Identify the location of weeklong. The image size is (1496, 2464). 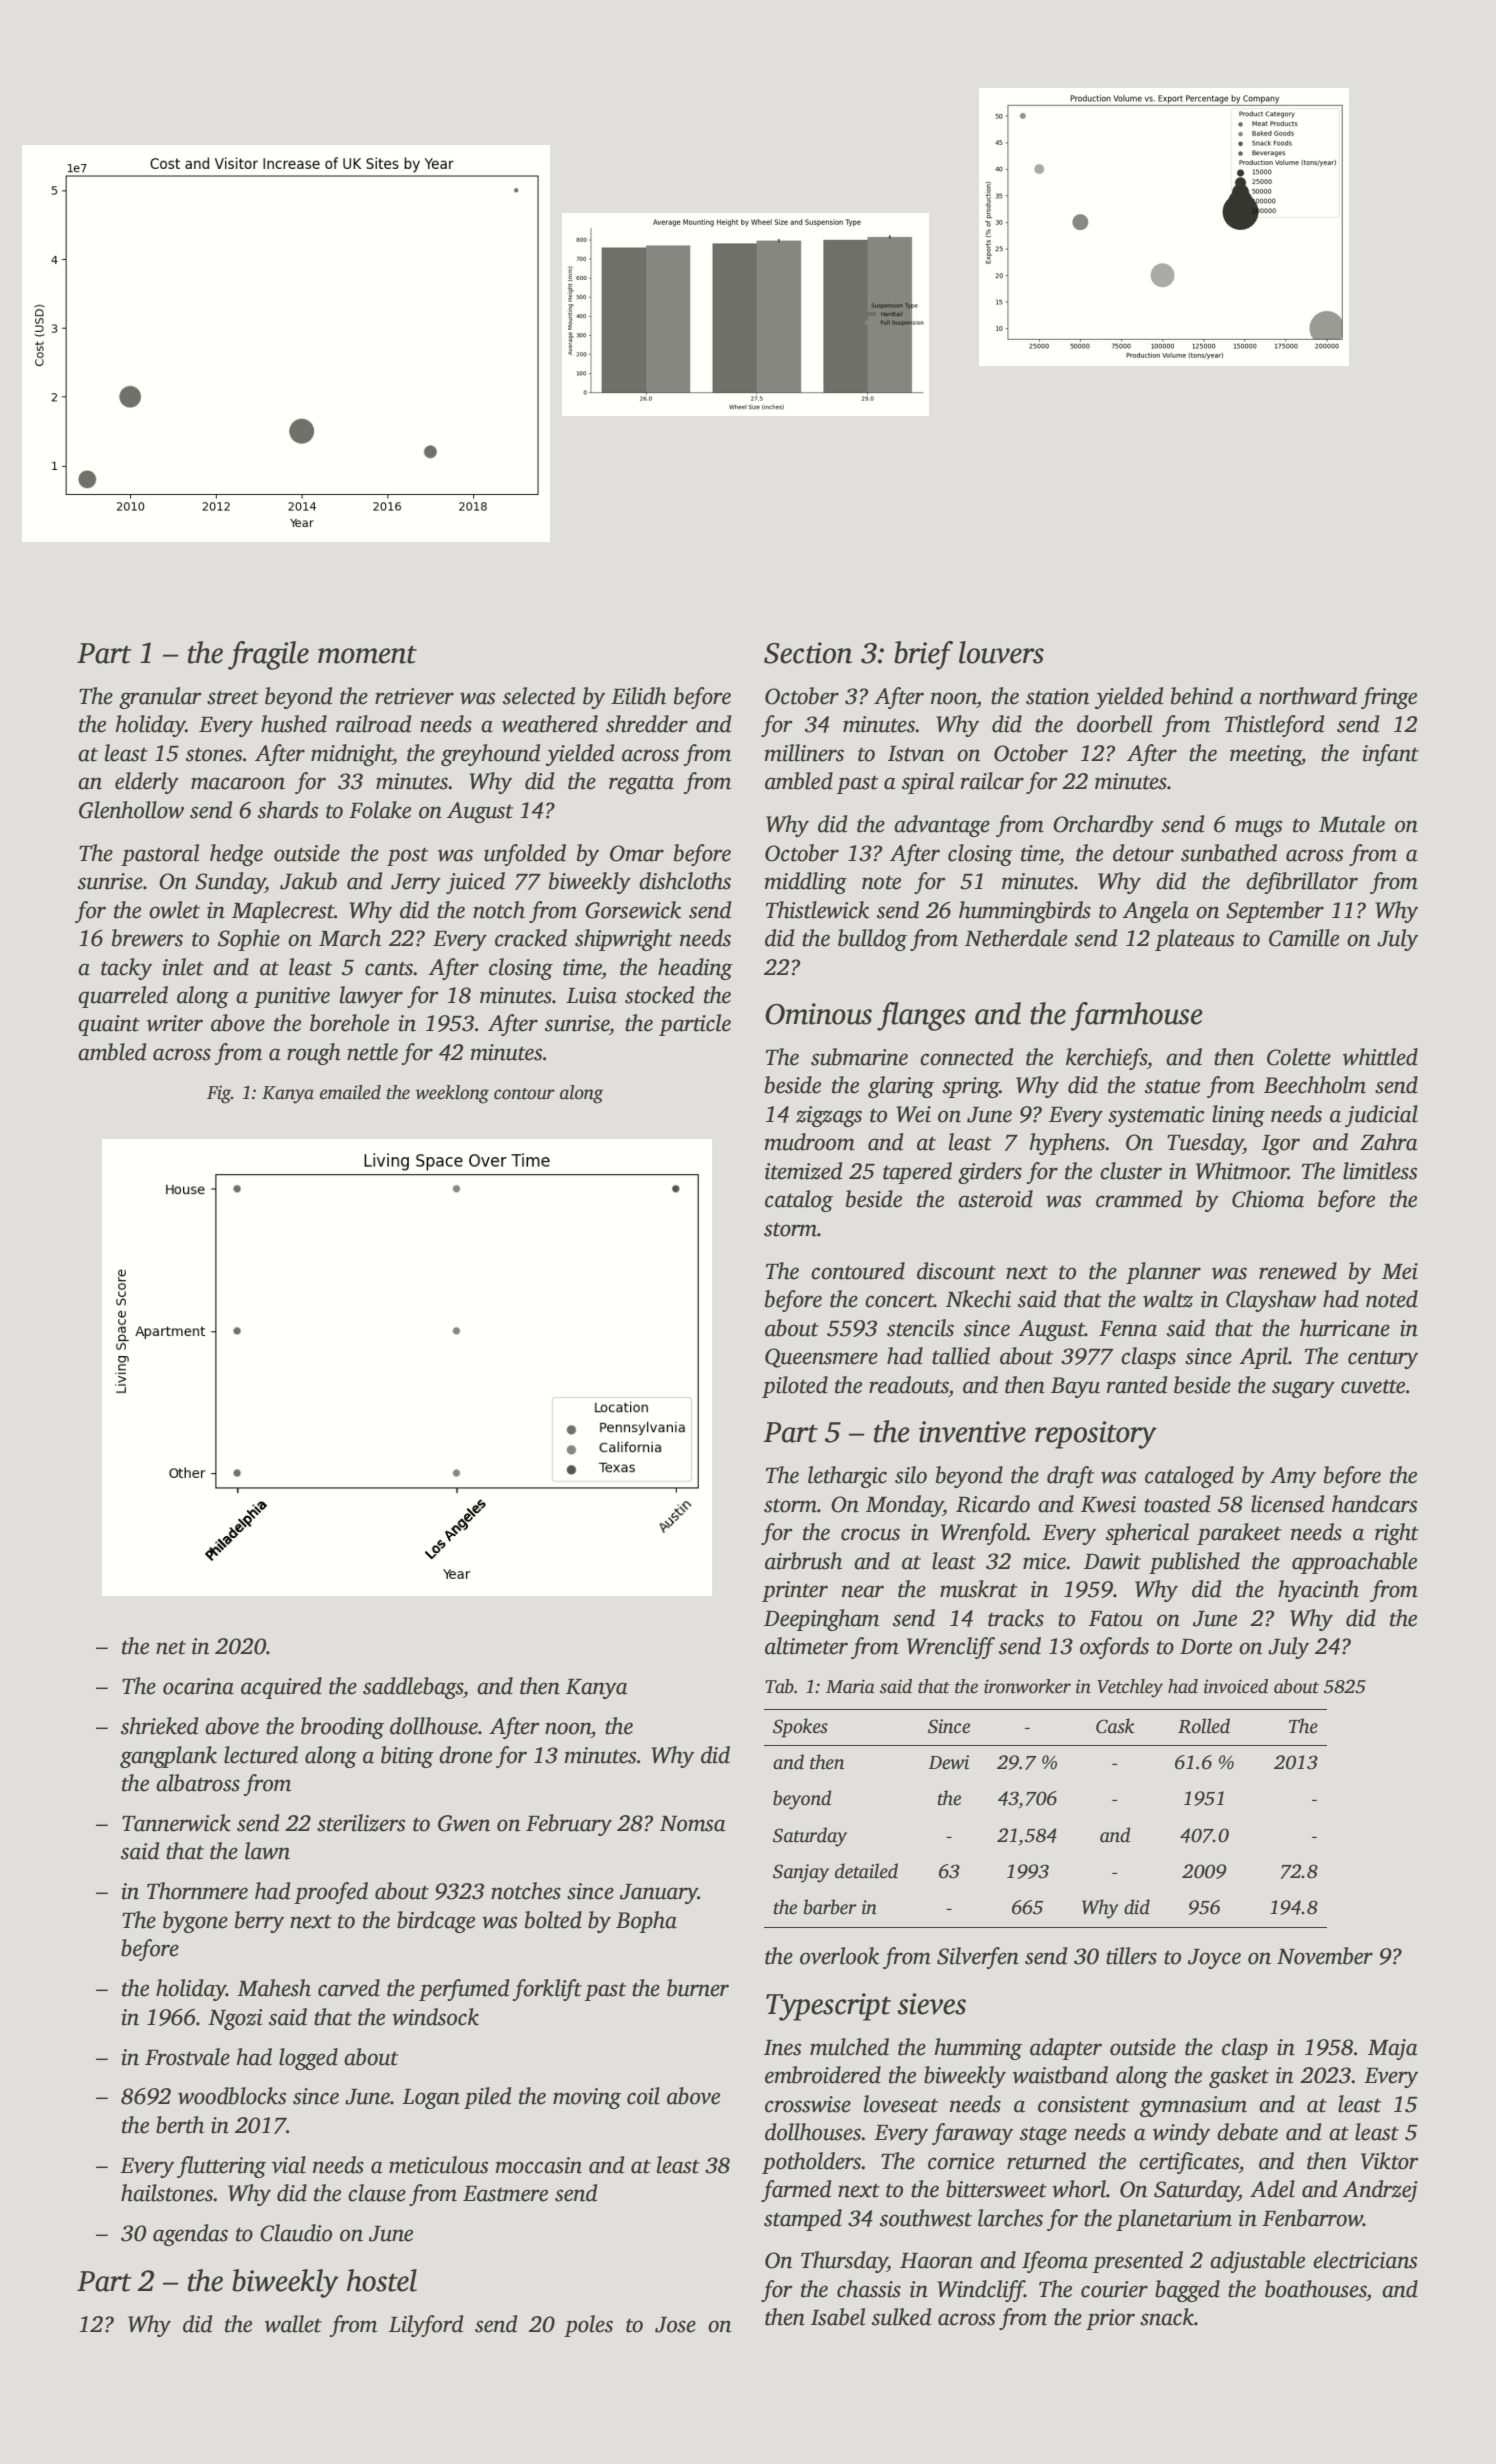
(452, 1094).
